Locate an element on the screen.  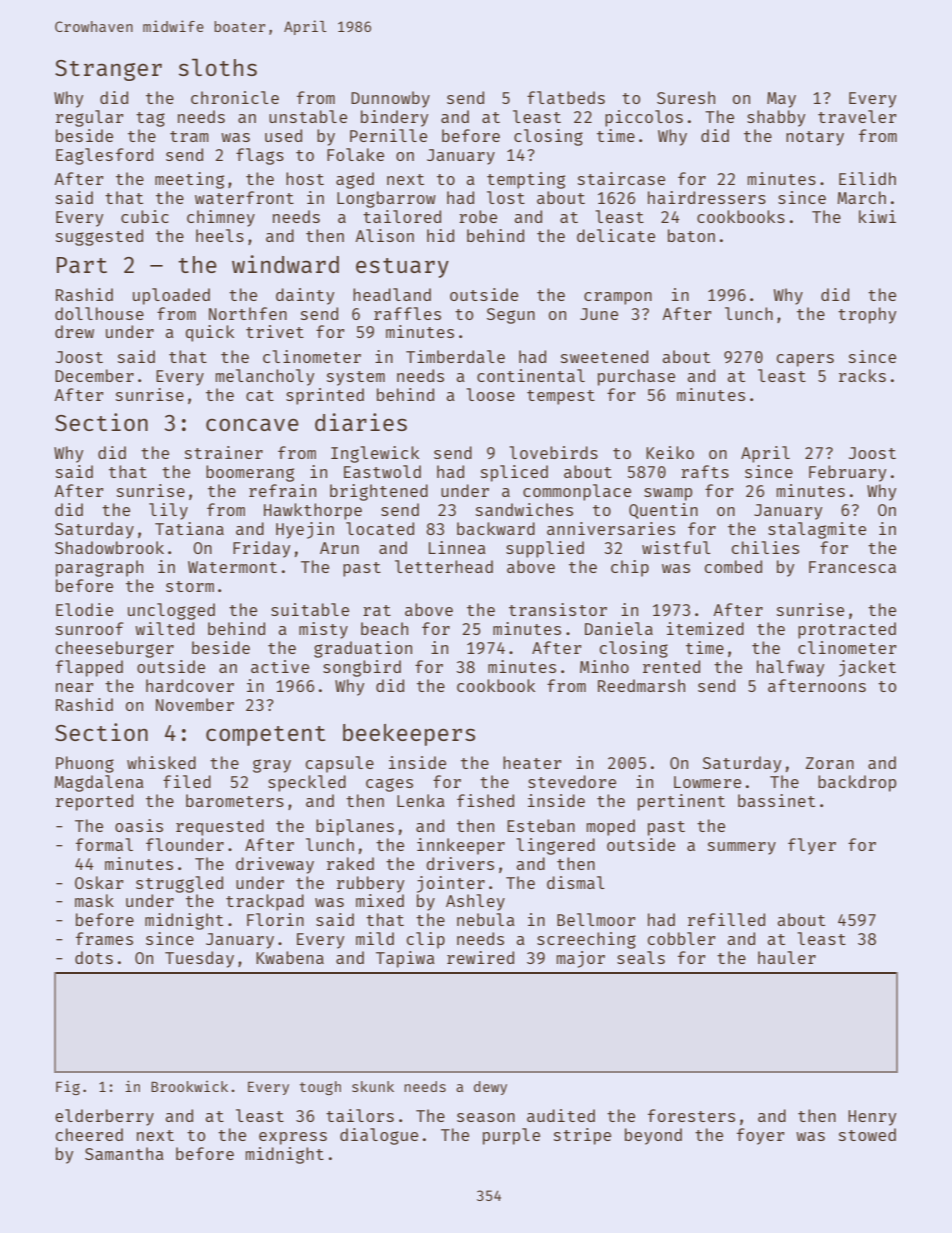
December is located at coordinates (94, 375).
